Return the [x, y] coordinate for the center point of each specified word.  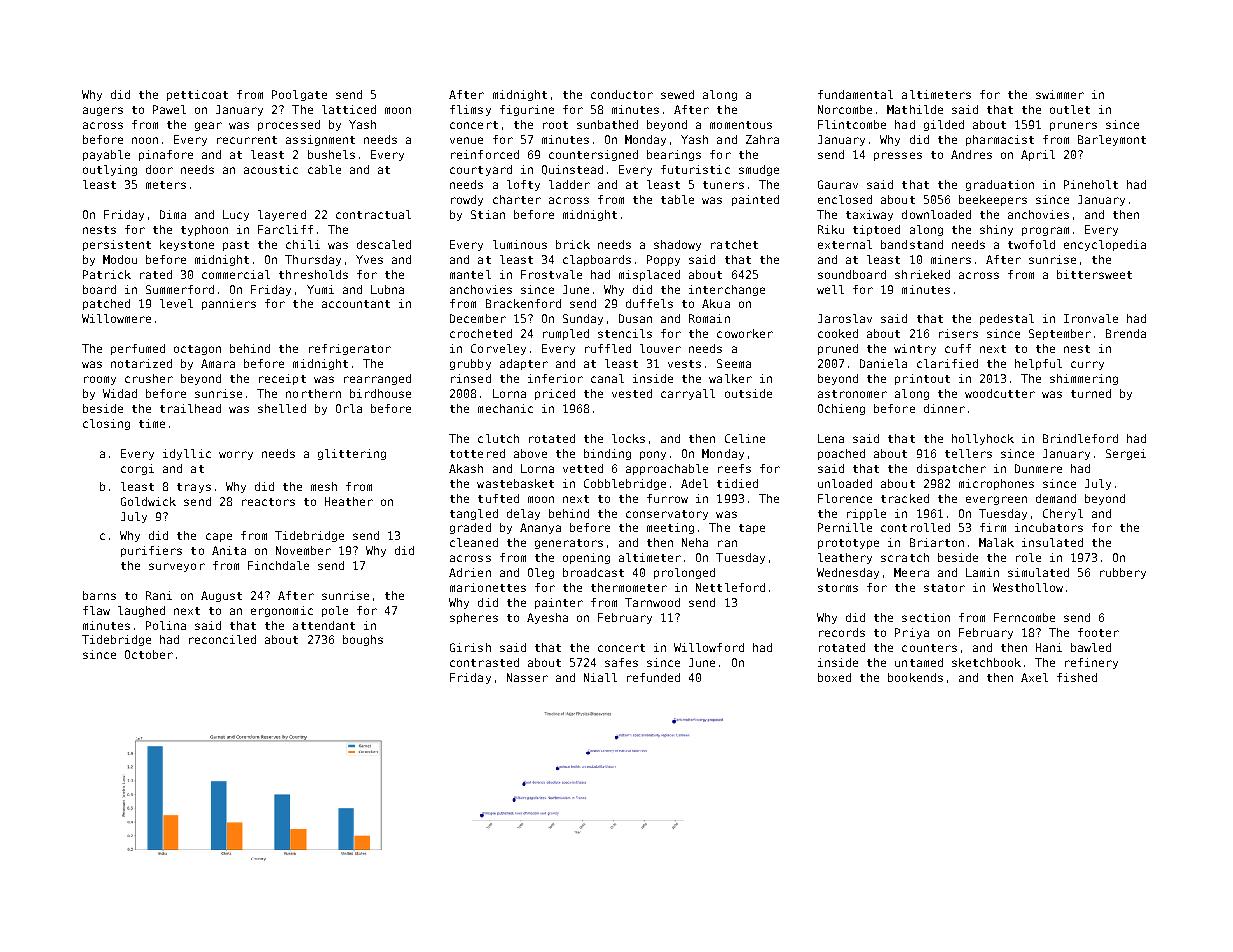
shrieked [922, 274]
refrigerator [350, 349]
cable [324, 169]
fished [1077, 677]
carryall [688, 394]
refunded [653, 677]
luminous [520, 244]
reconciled [222, 639]
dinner [944, 408]
